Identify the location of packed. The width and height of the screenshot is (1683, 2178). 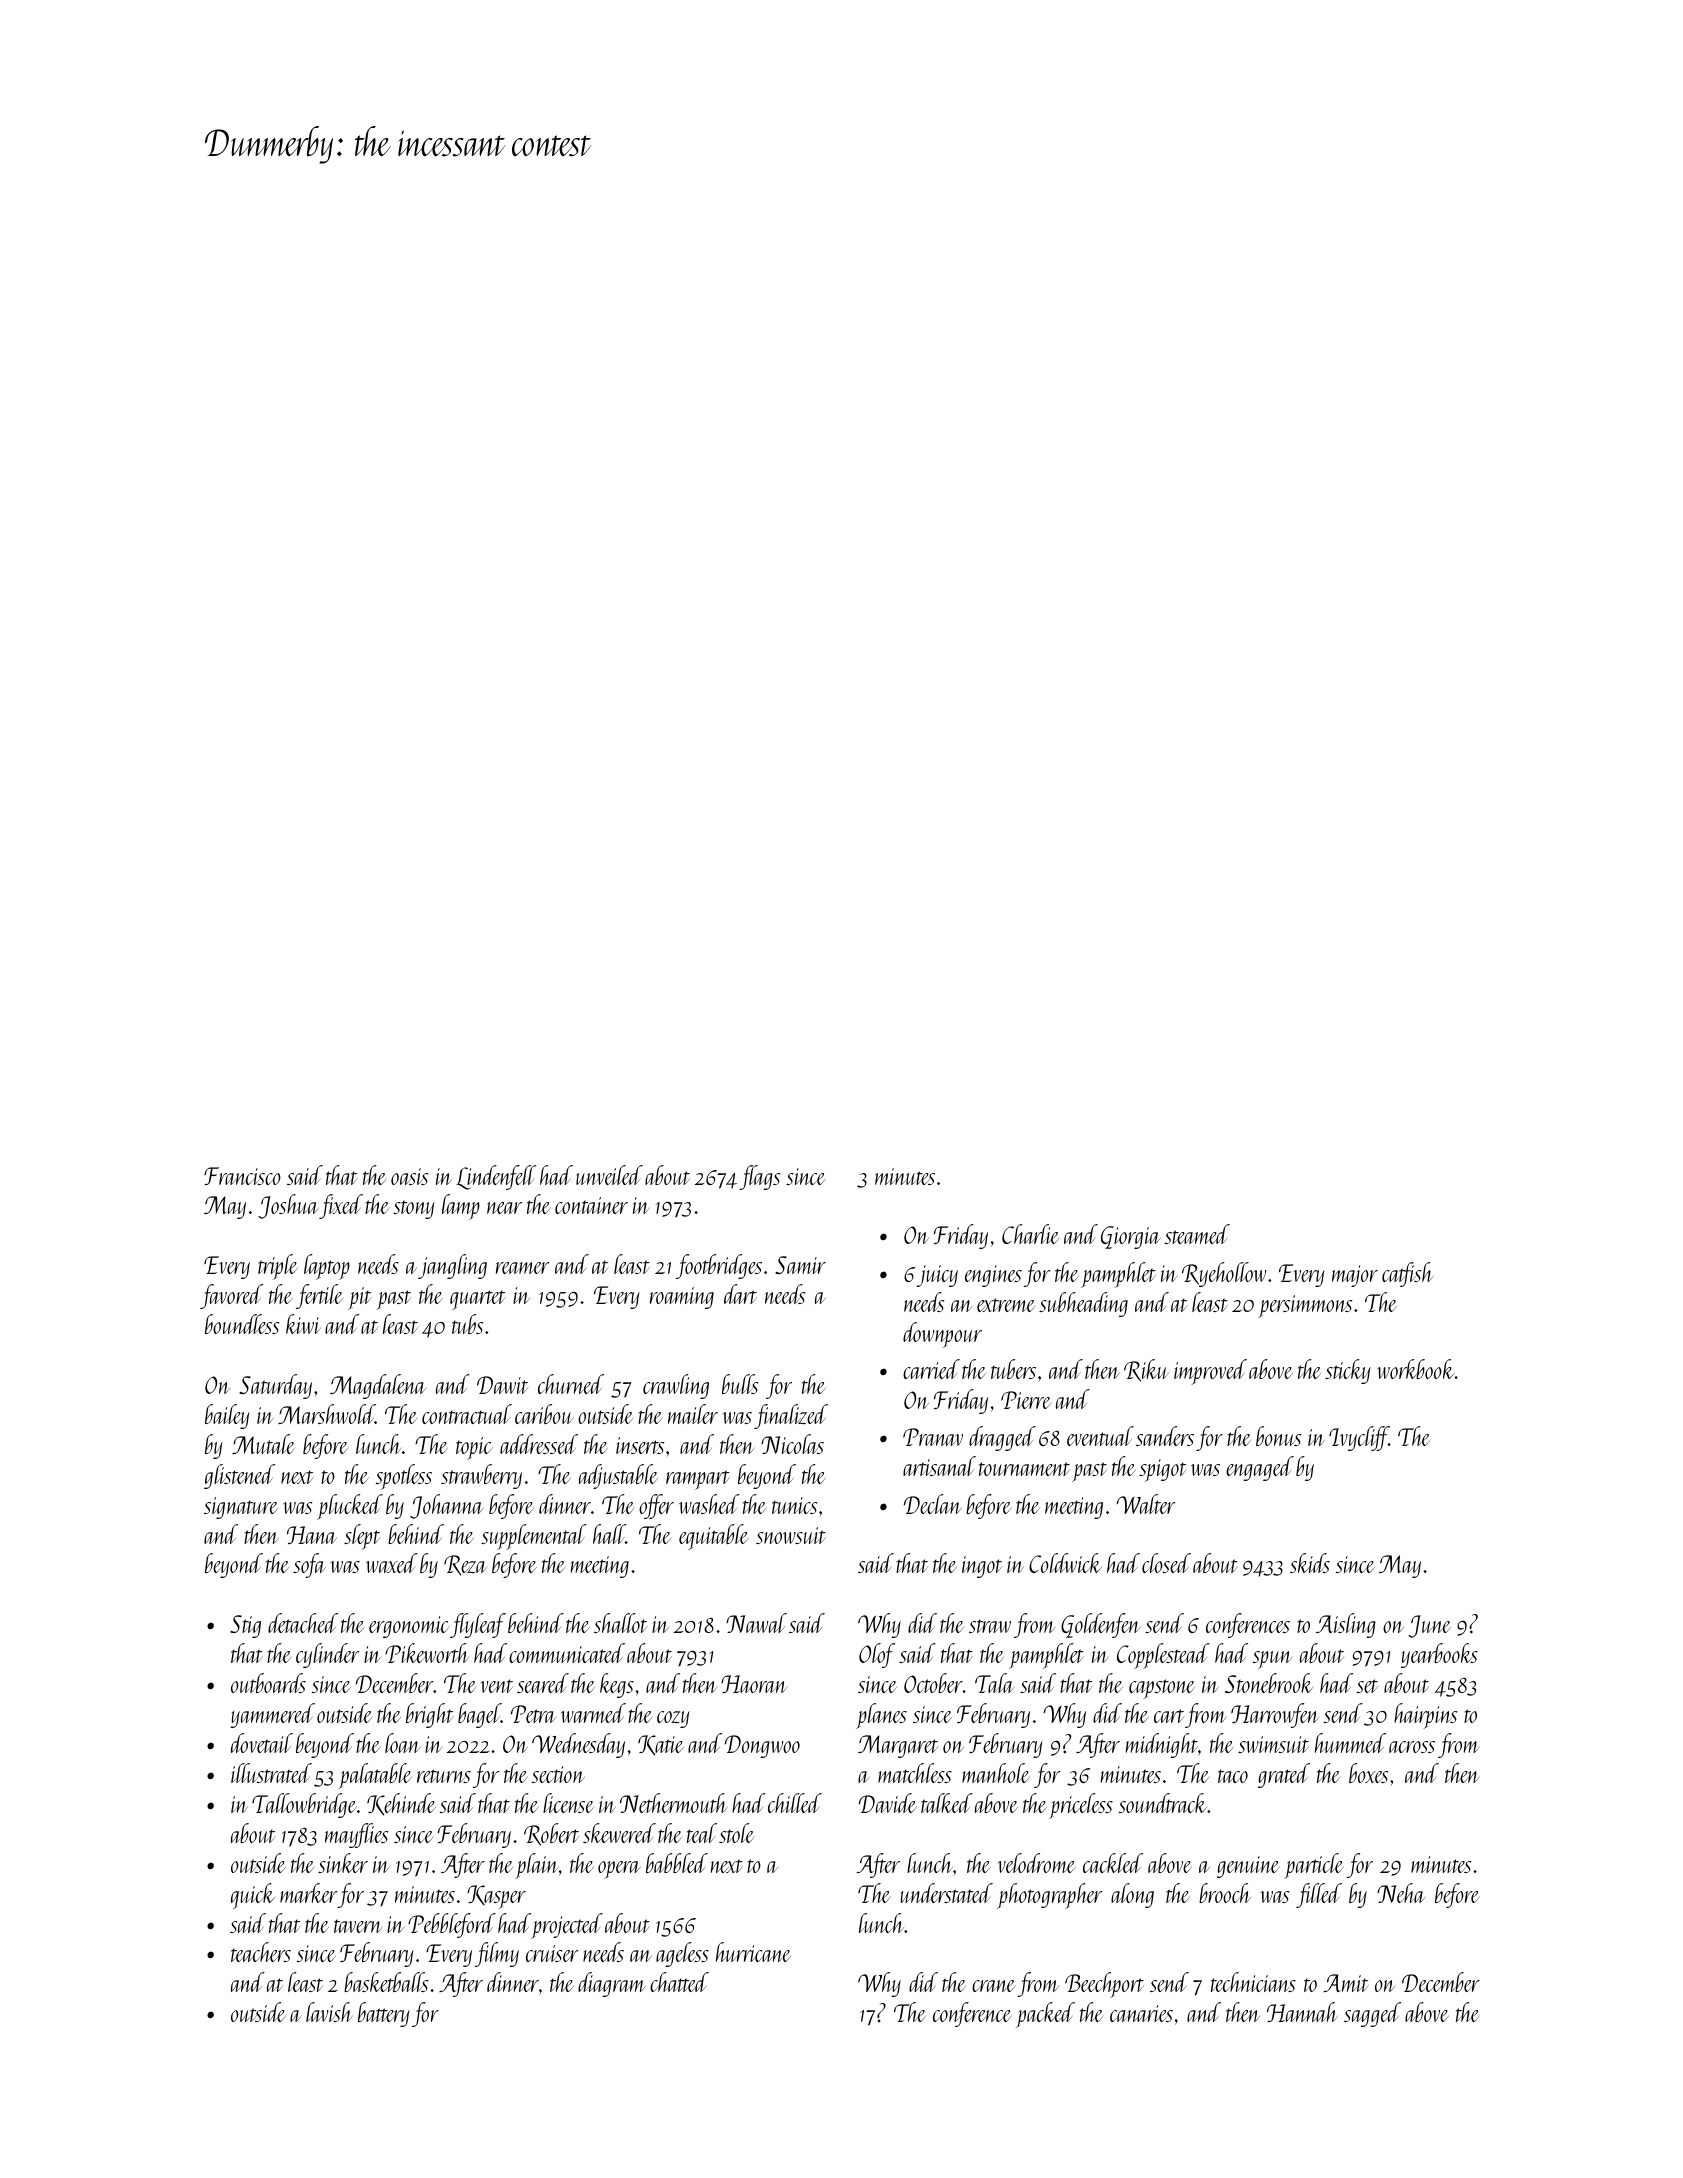
(1045, 2015).
